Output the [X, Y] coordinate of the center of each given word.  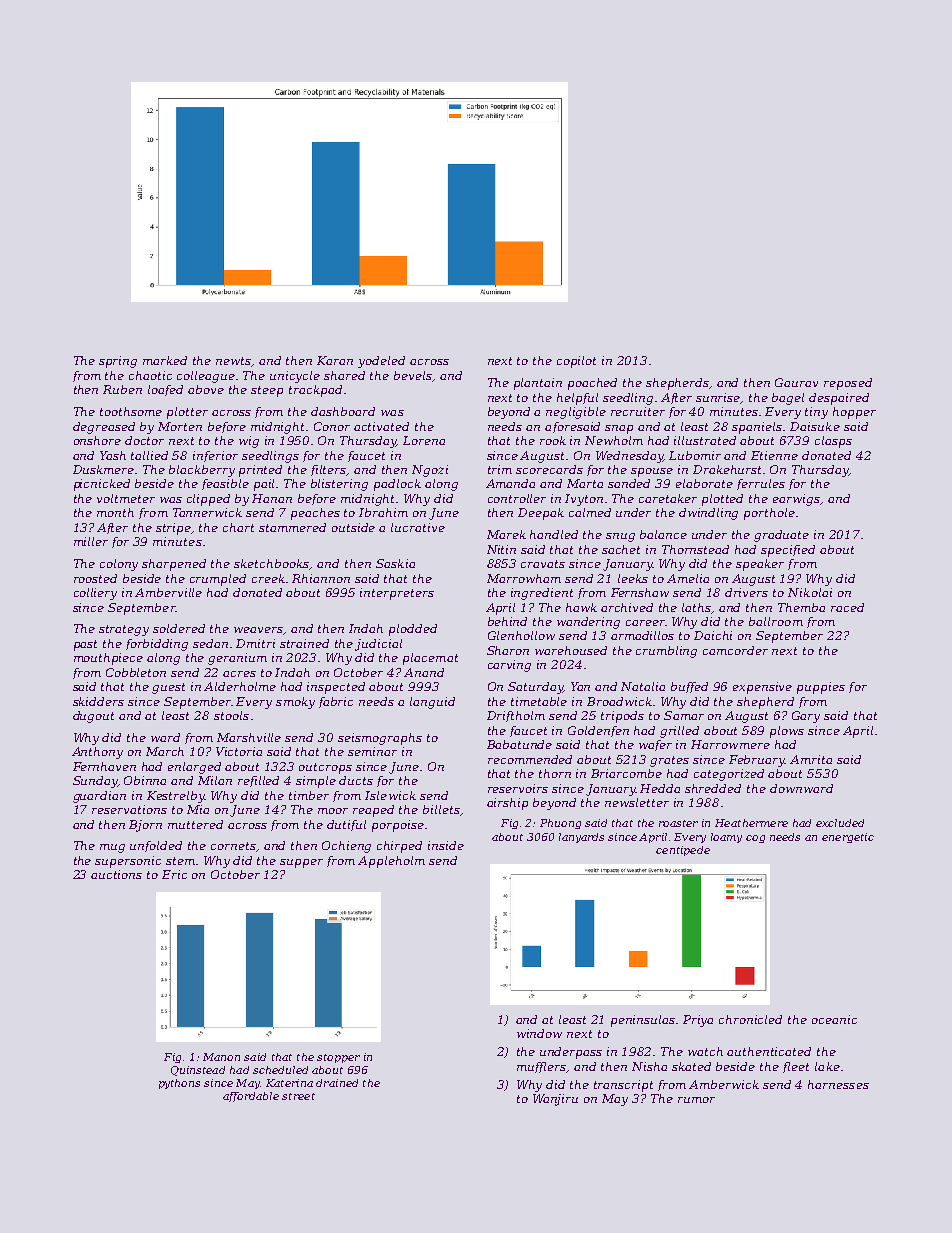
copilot [576, 362]
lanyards [581, 838]
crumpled [218, 580]
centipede [683, 851]
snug [620, 537]
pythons [179, 1084]
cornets [234, 847]
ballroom [776, 621]
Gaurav [796, 382]
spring [118, 362]
